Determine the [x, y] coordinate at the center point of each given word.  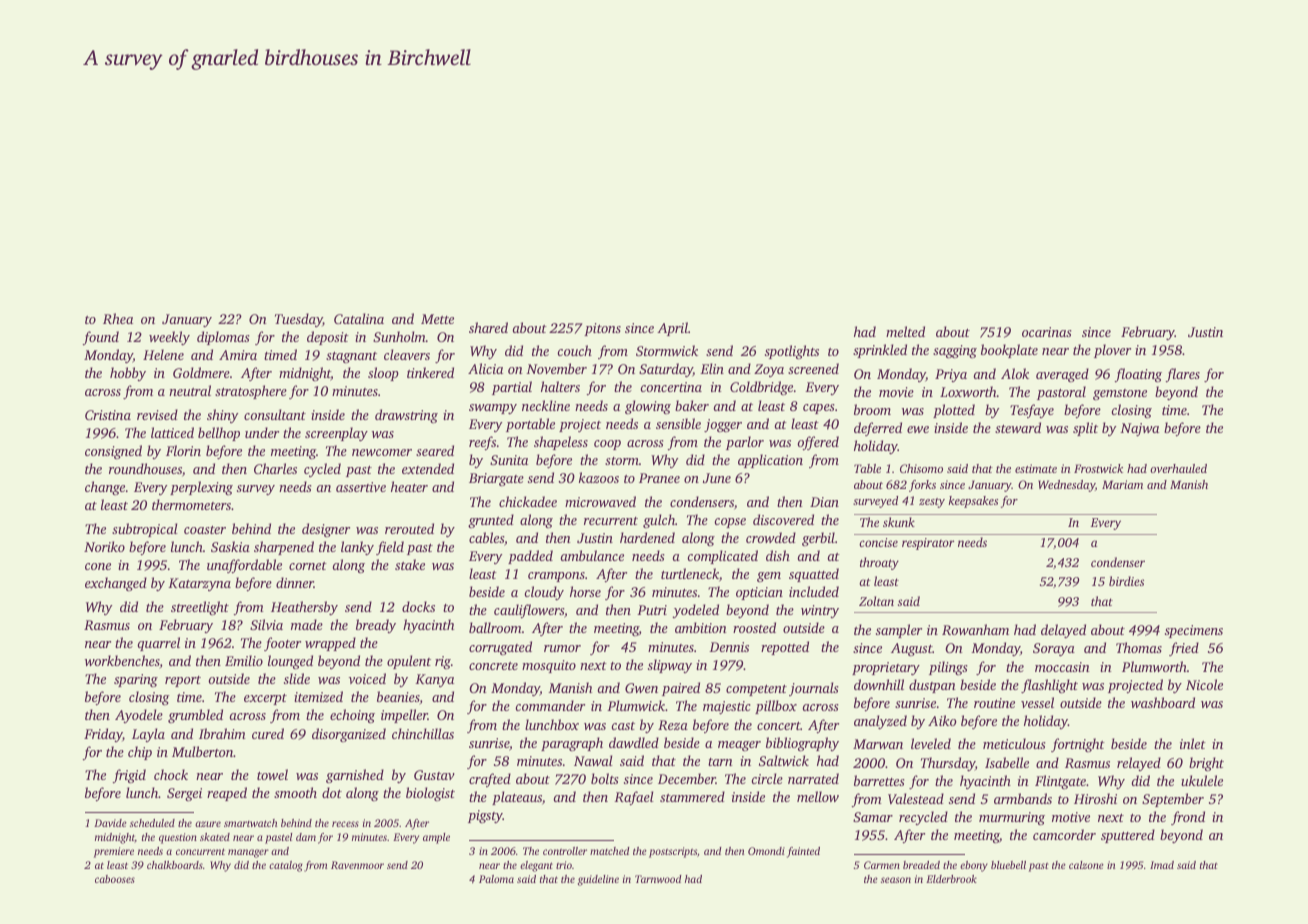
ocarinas [1047, 332]
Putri [652, 610]
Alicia [485, 368]
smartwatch [250, 823]
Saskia [230, 546]
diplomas [223, 338]
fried [1184, 649]
